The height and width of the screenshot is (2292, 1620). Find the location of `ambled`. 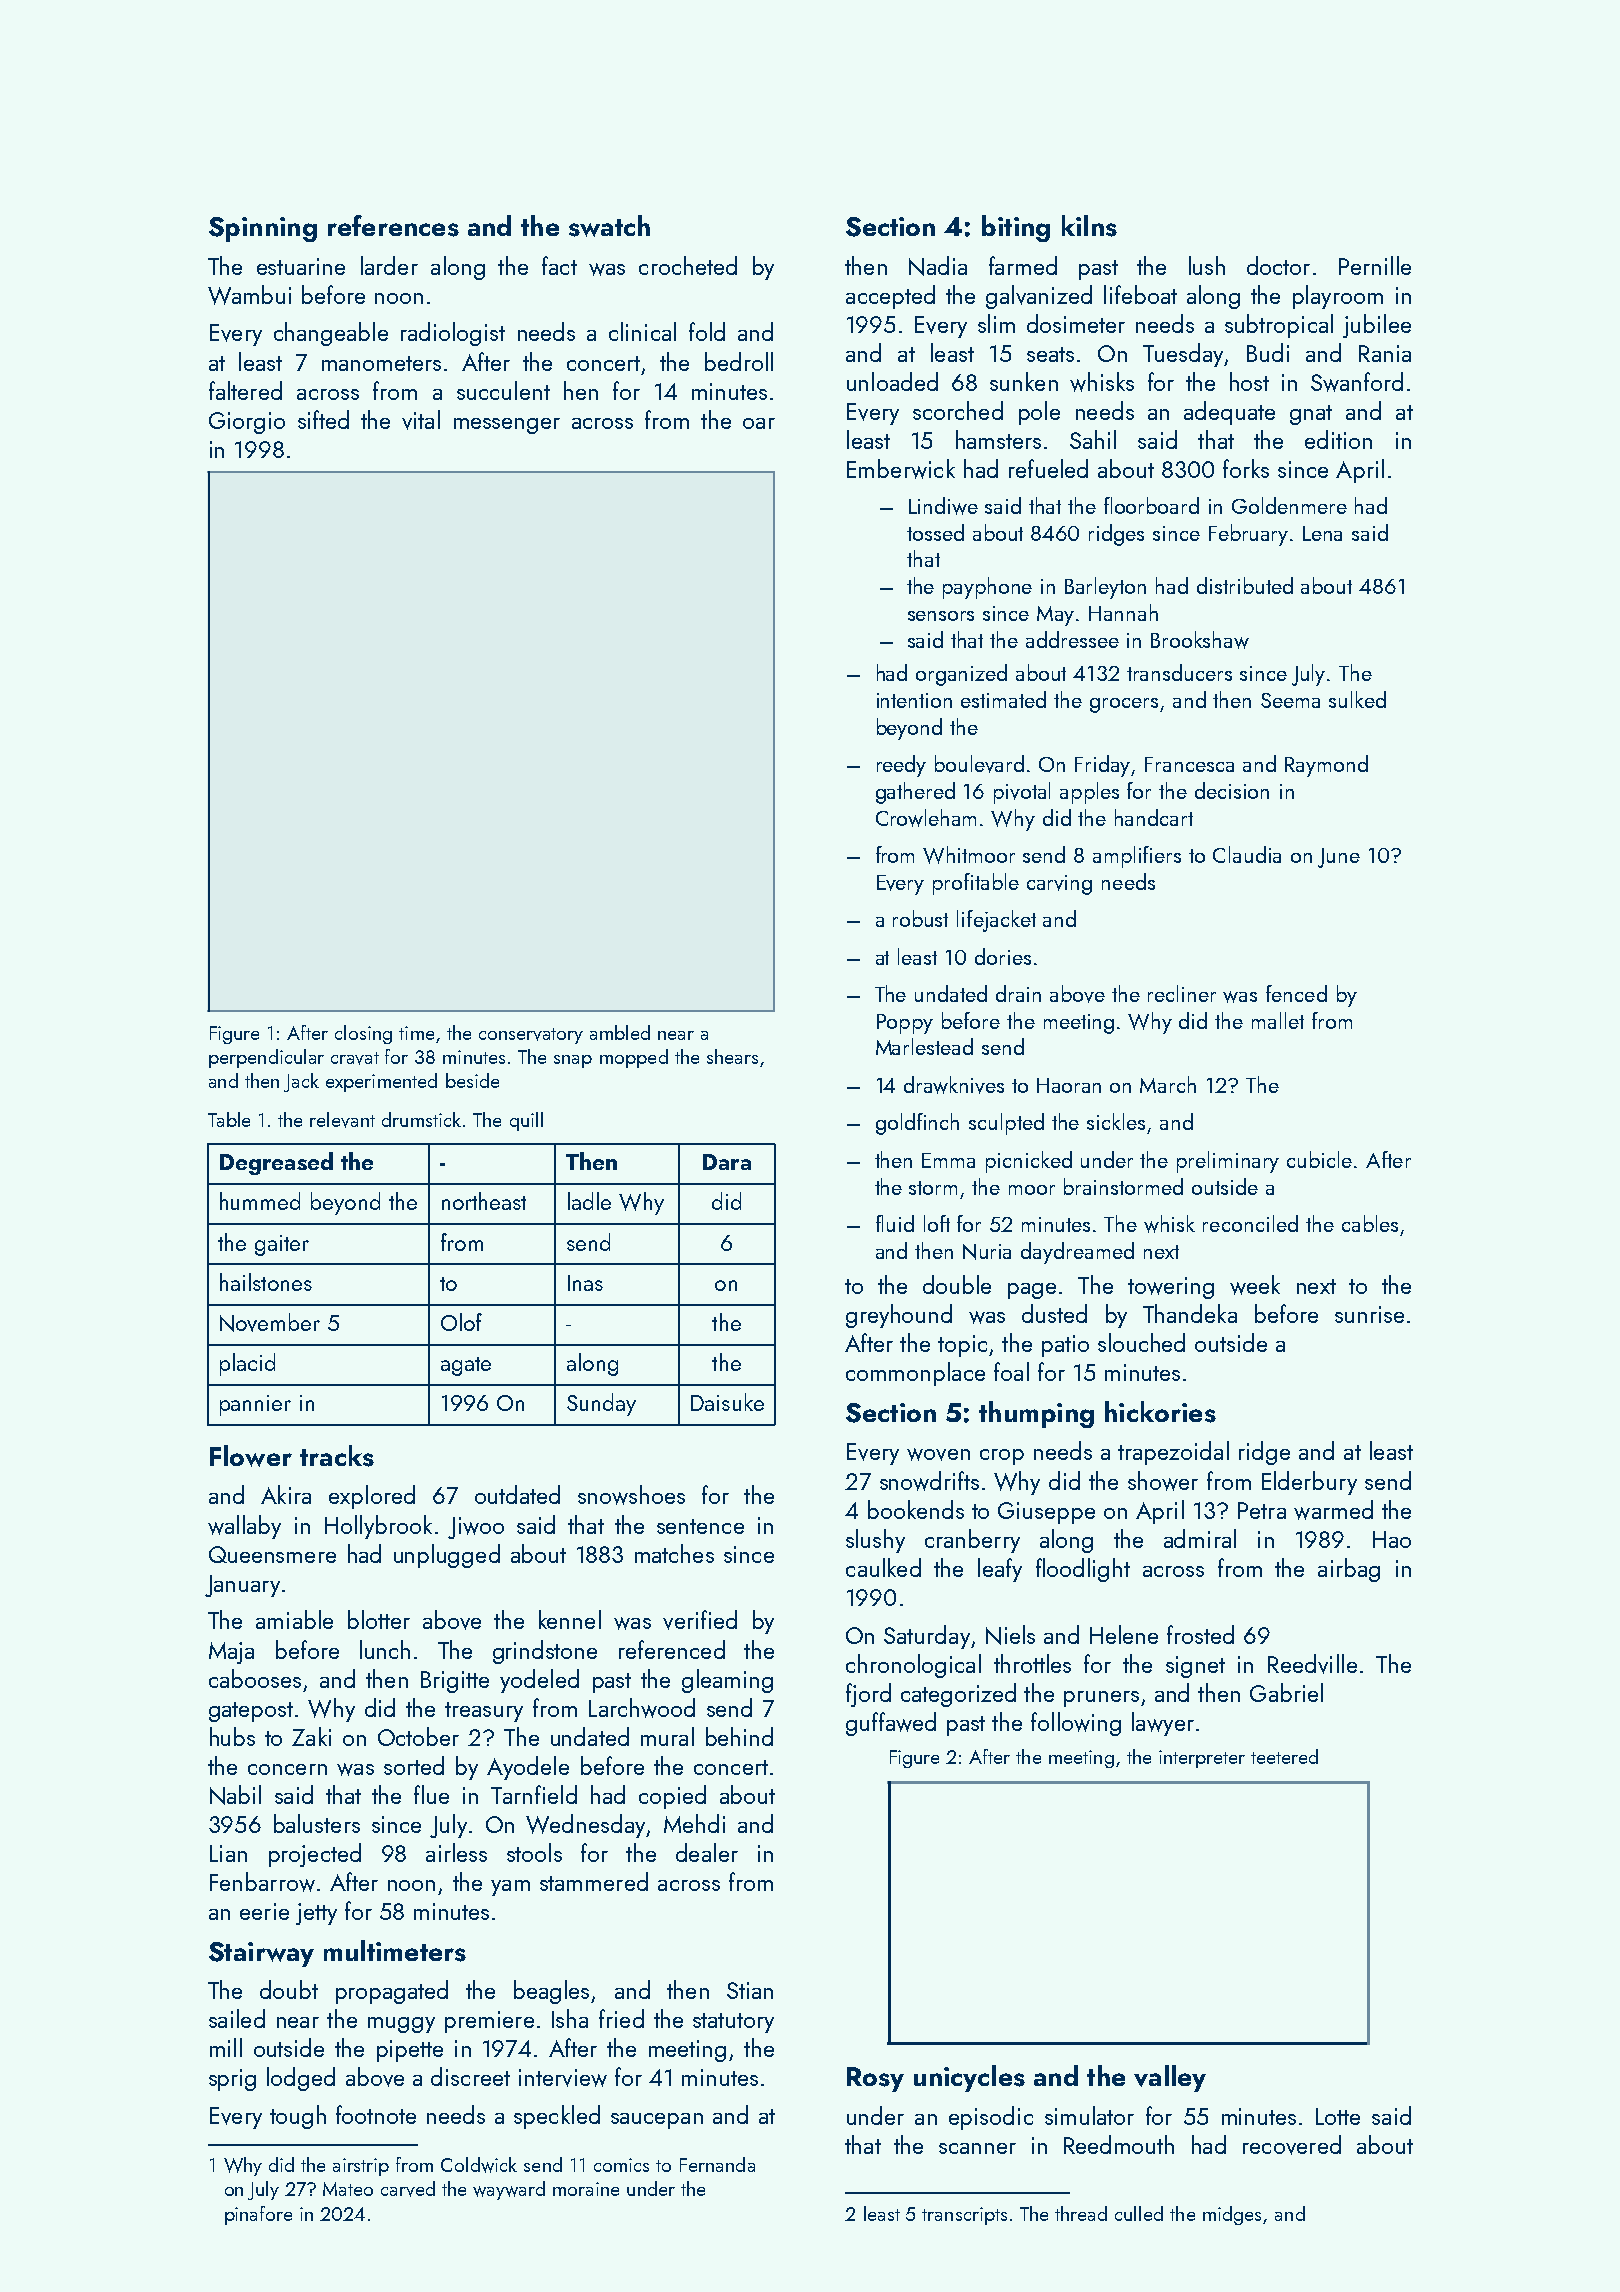

ambled is located at coordinates (620, 1032).
